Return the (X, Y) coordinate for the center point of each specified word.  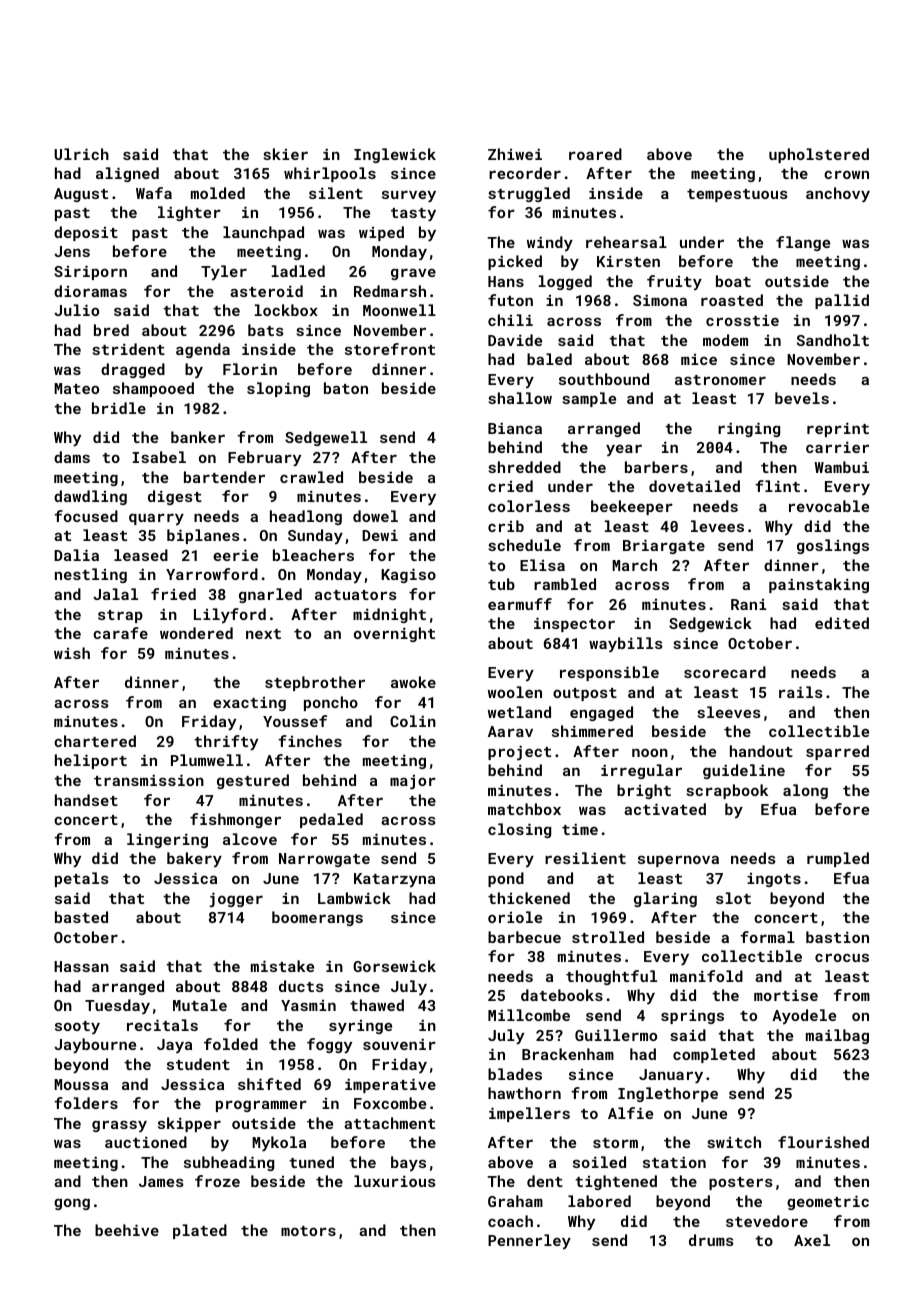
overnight (394, 634)
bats (266, 330)
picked (515, 262)
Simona (660, 300)
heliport (91, 761)
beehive (127, 1230)
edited (842, 623)
